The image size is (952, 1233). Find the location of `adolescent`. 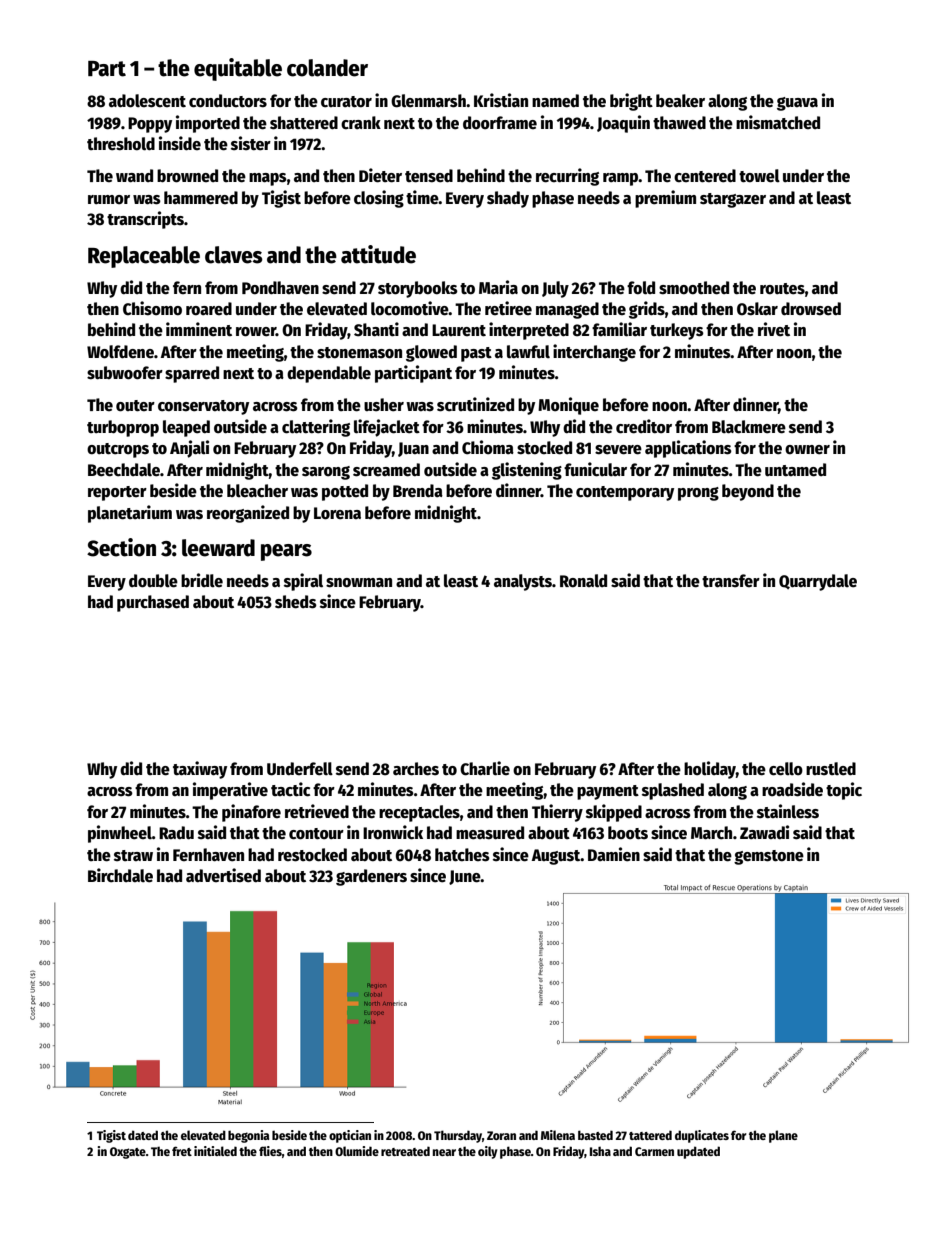

adolescent is located at coordinates (147, 101).
